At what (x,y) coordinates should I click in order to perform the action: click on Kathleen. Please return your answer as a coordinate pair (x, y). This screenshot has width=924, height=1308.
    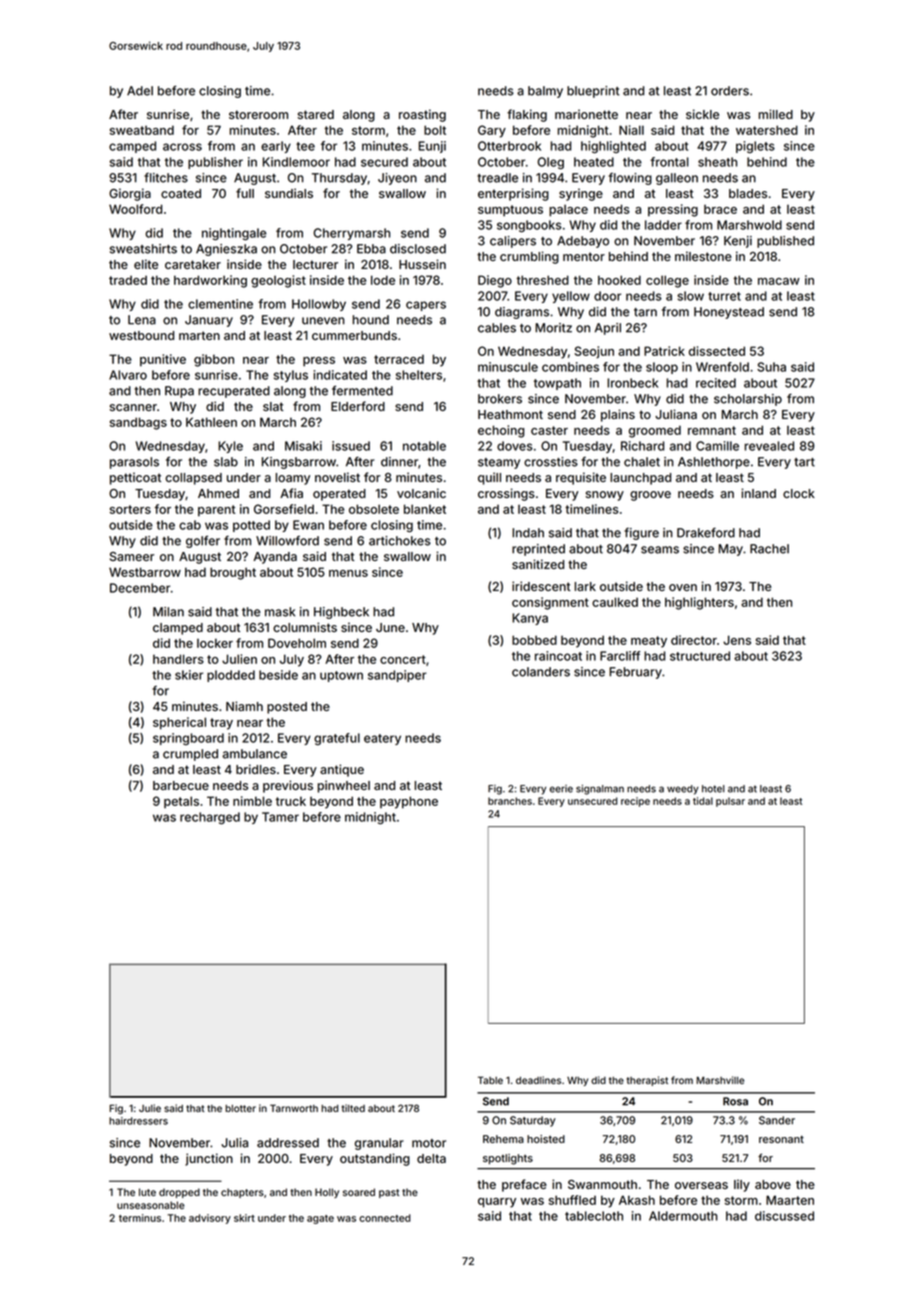
    Looking at the image, I should click on (211, 422).
